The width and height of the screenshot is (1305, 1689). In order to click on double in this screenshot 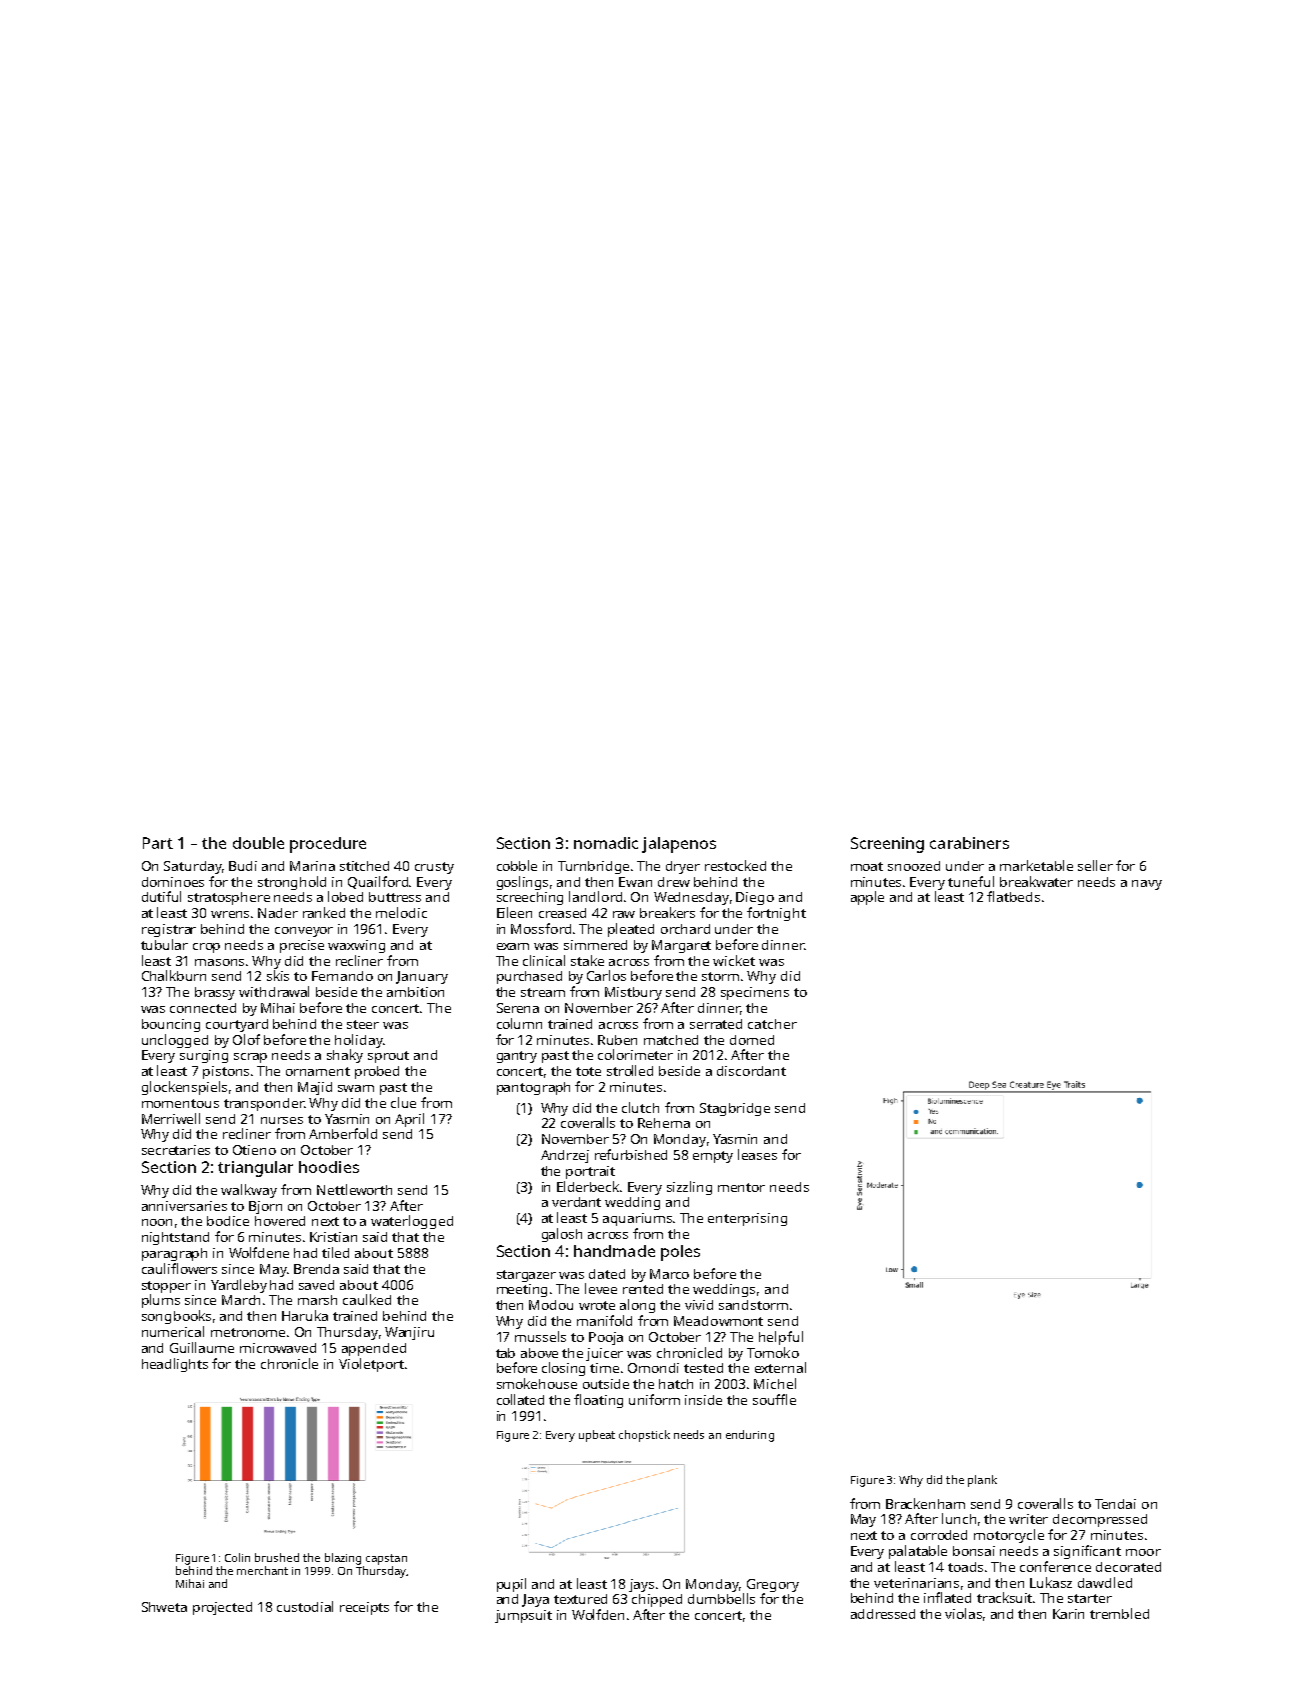, I will do `click(258, 843)`.
